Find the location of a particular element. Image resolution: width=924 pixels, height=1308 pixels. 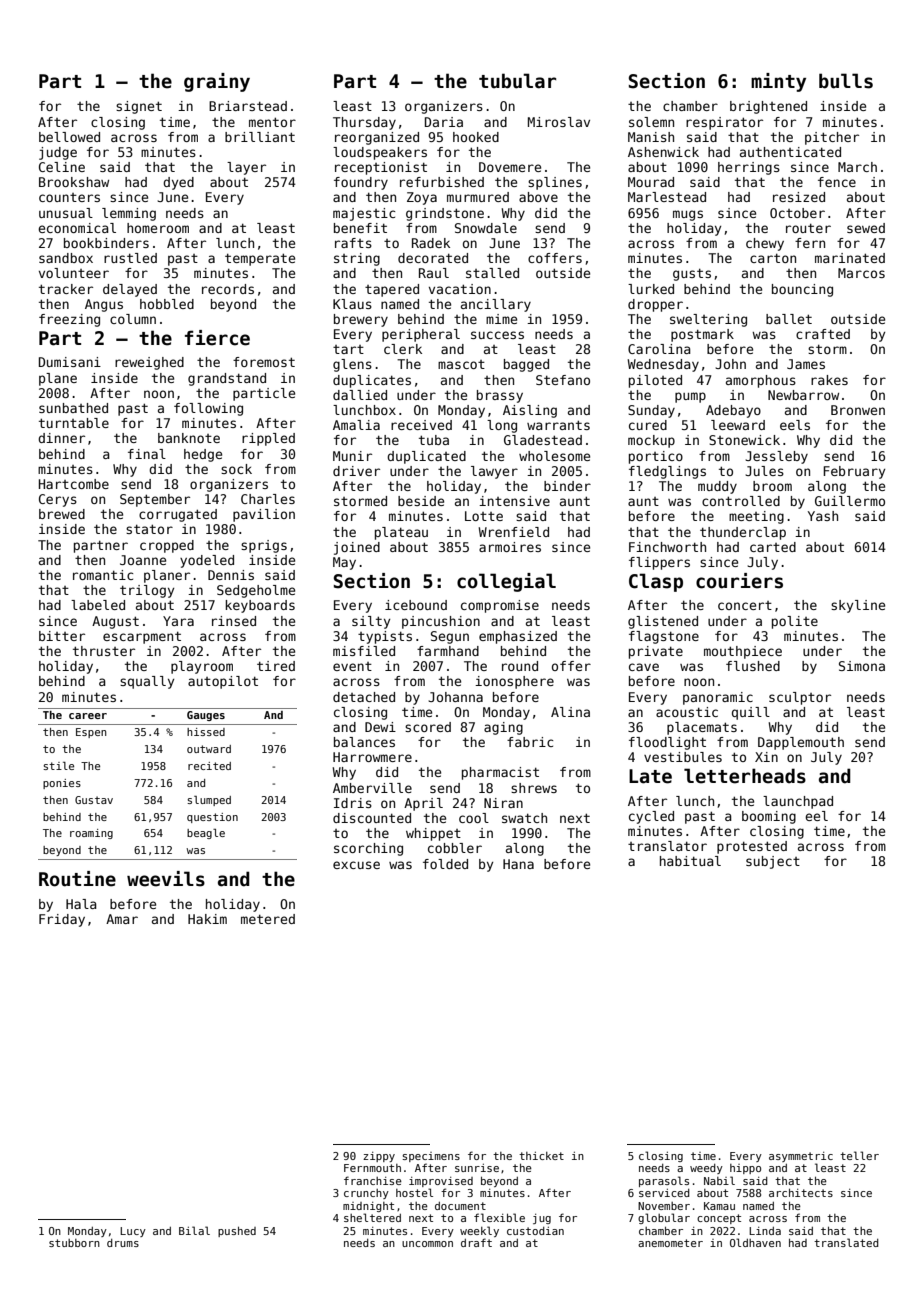

ionosphere is located at coordinates (514, 682).
